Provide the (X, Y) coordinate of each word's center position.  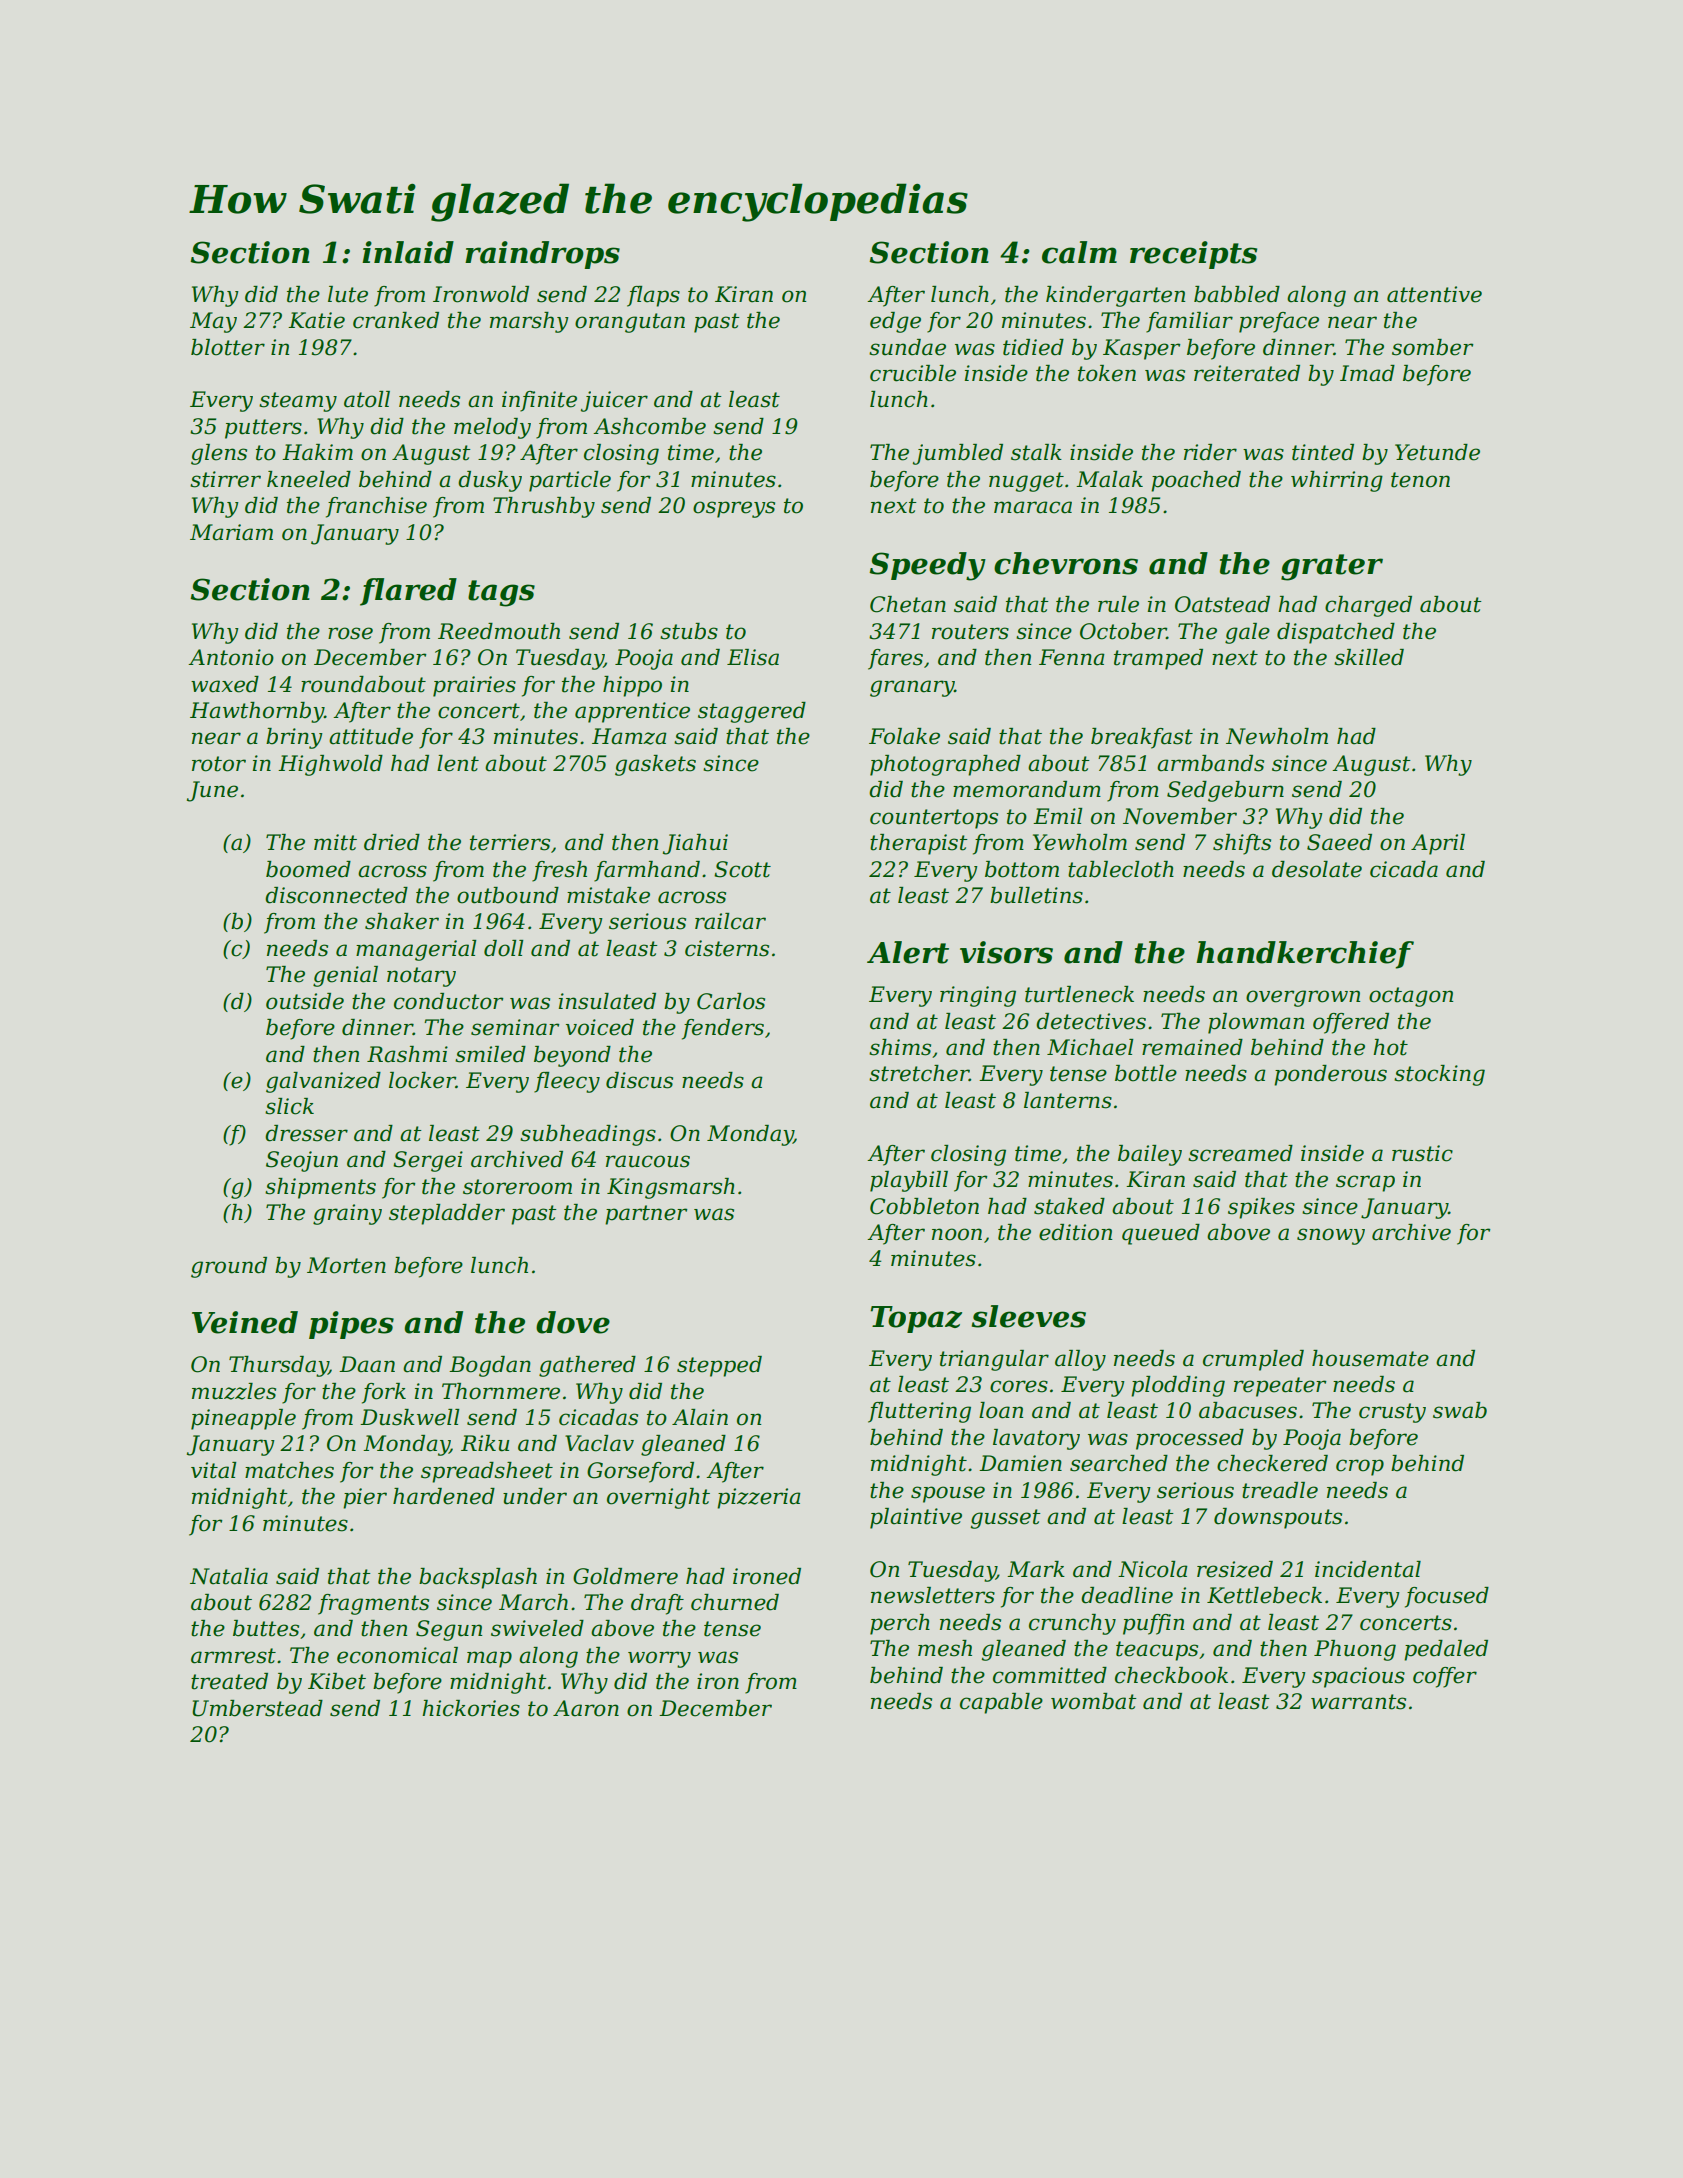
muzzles (234, 1391)
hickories (471, 1708)
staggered (752, 712)
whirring (1337, 481)
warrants (1358, 1702)
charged (1368, 606)
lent (458, 763)
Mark (1036, 1569)
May (213, 322)
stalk (1036, 452)
